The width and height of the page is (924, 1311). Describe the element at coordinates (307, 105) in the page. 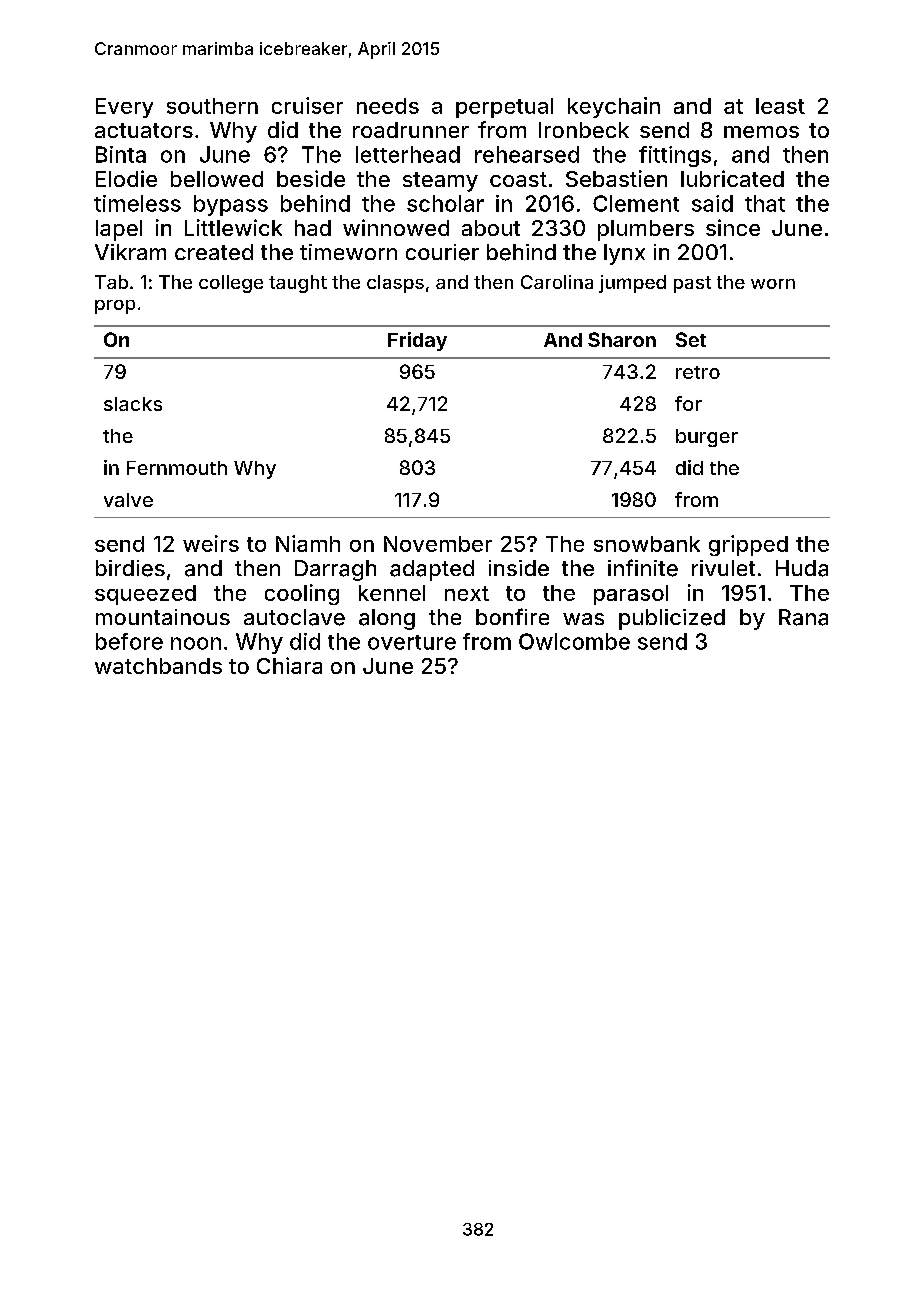

I see `cruiser` at that location.
